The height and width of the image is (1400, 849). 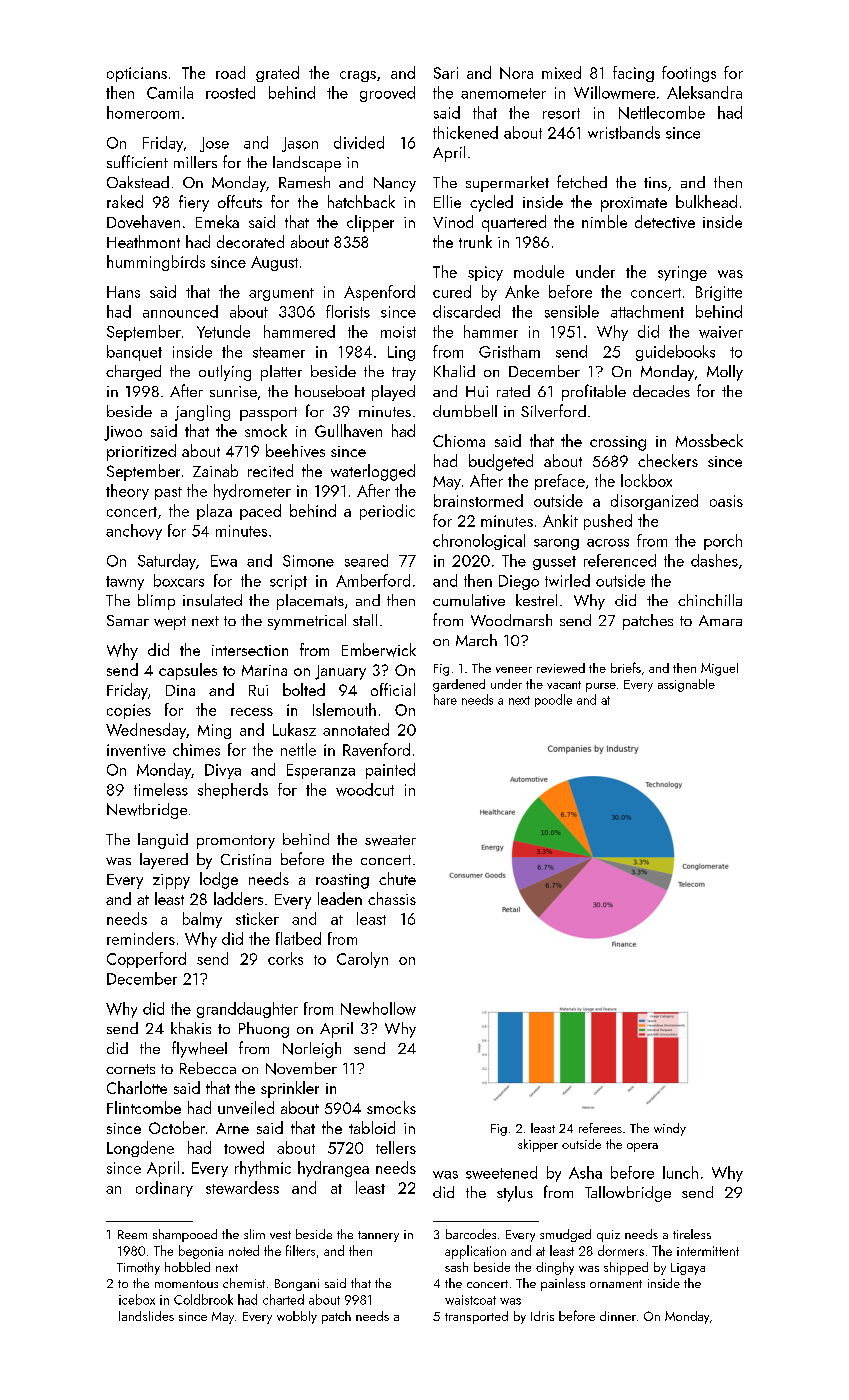 What do you see at coordinates (478, 500) in the image?
I see `brainstormed` at bounding box center [478, 500].
